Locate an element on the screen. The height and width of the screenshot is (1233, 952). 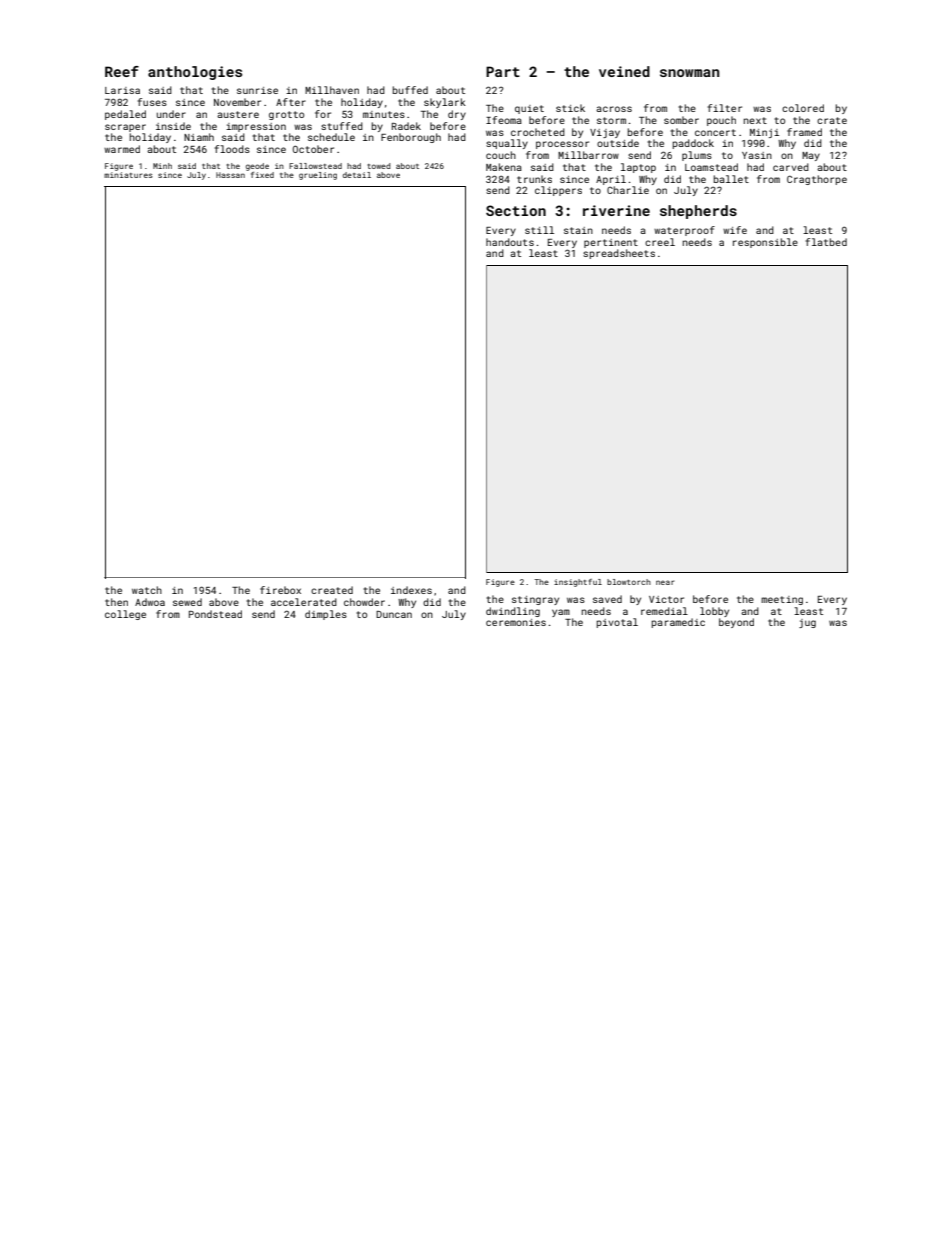
insightful is located at coordinates (578, 583).
